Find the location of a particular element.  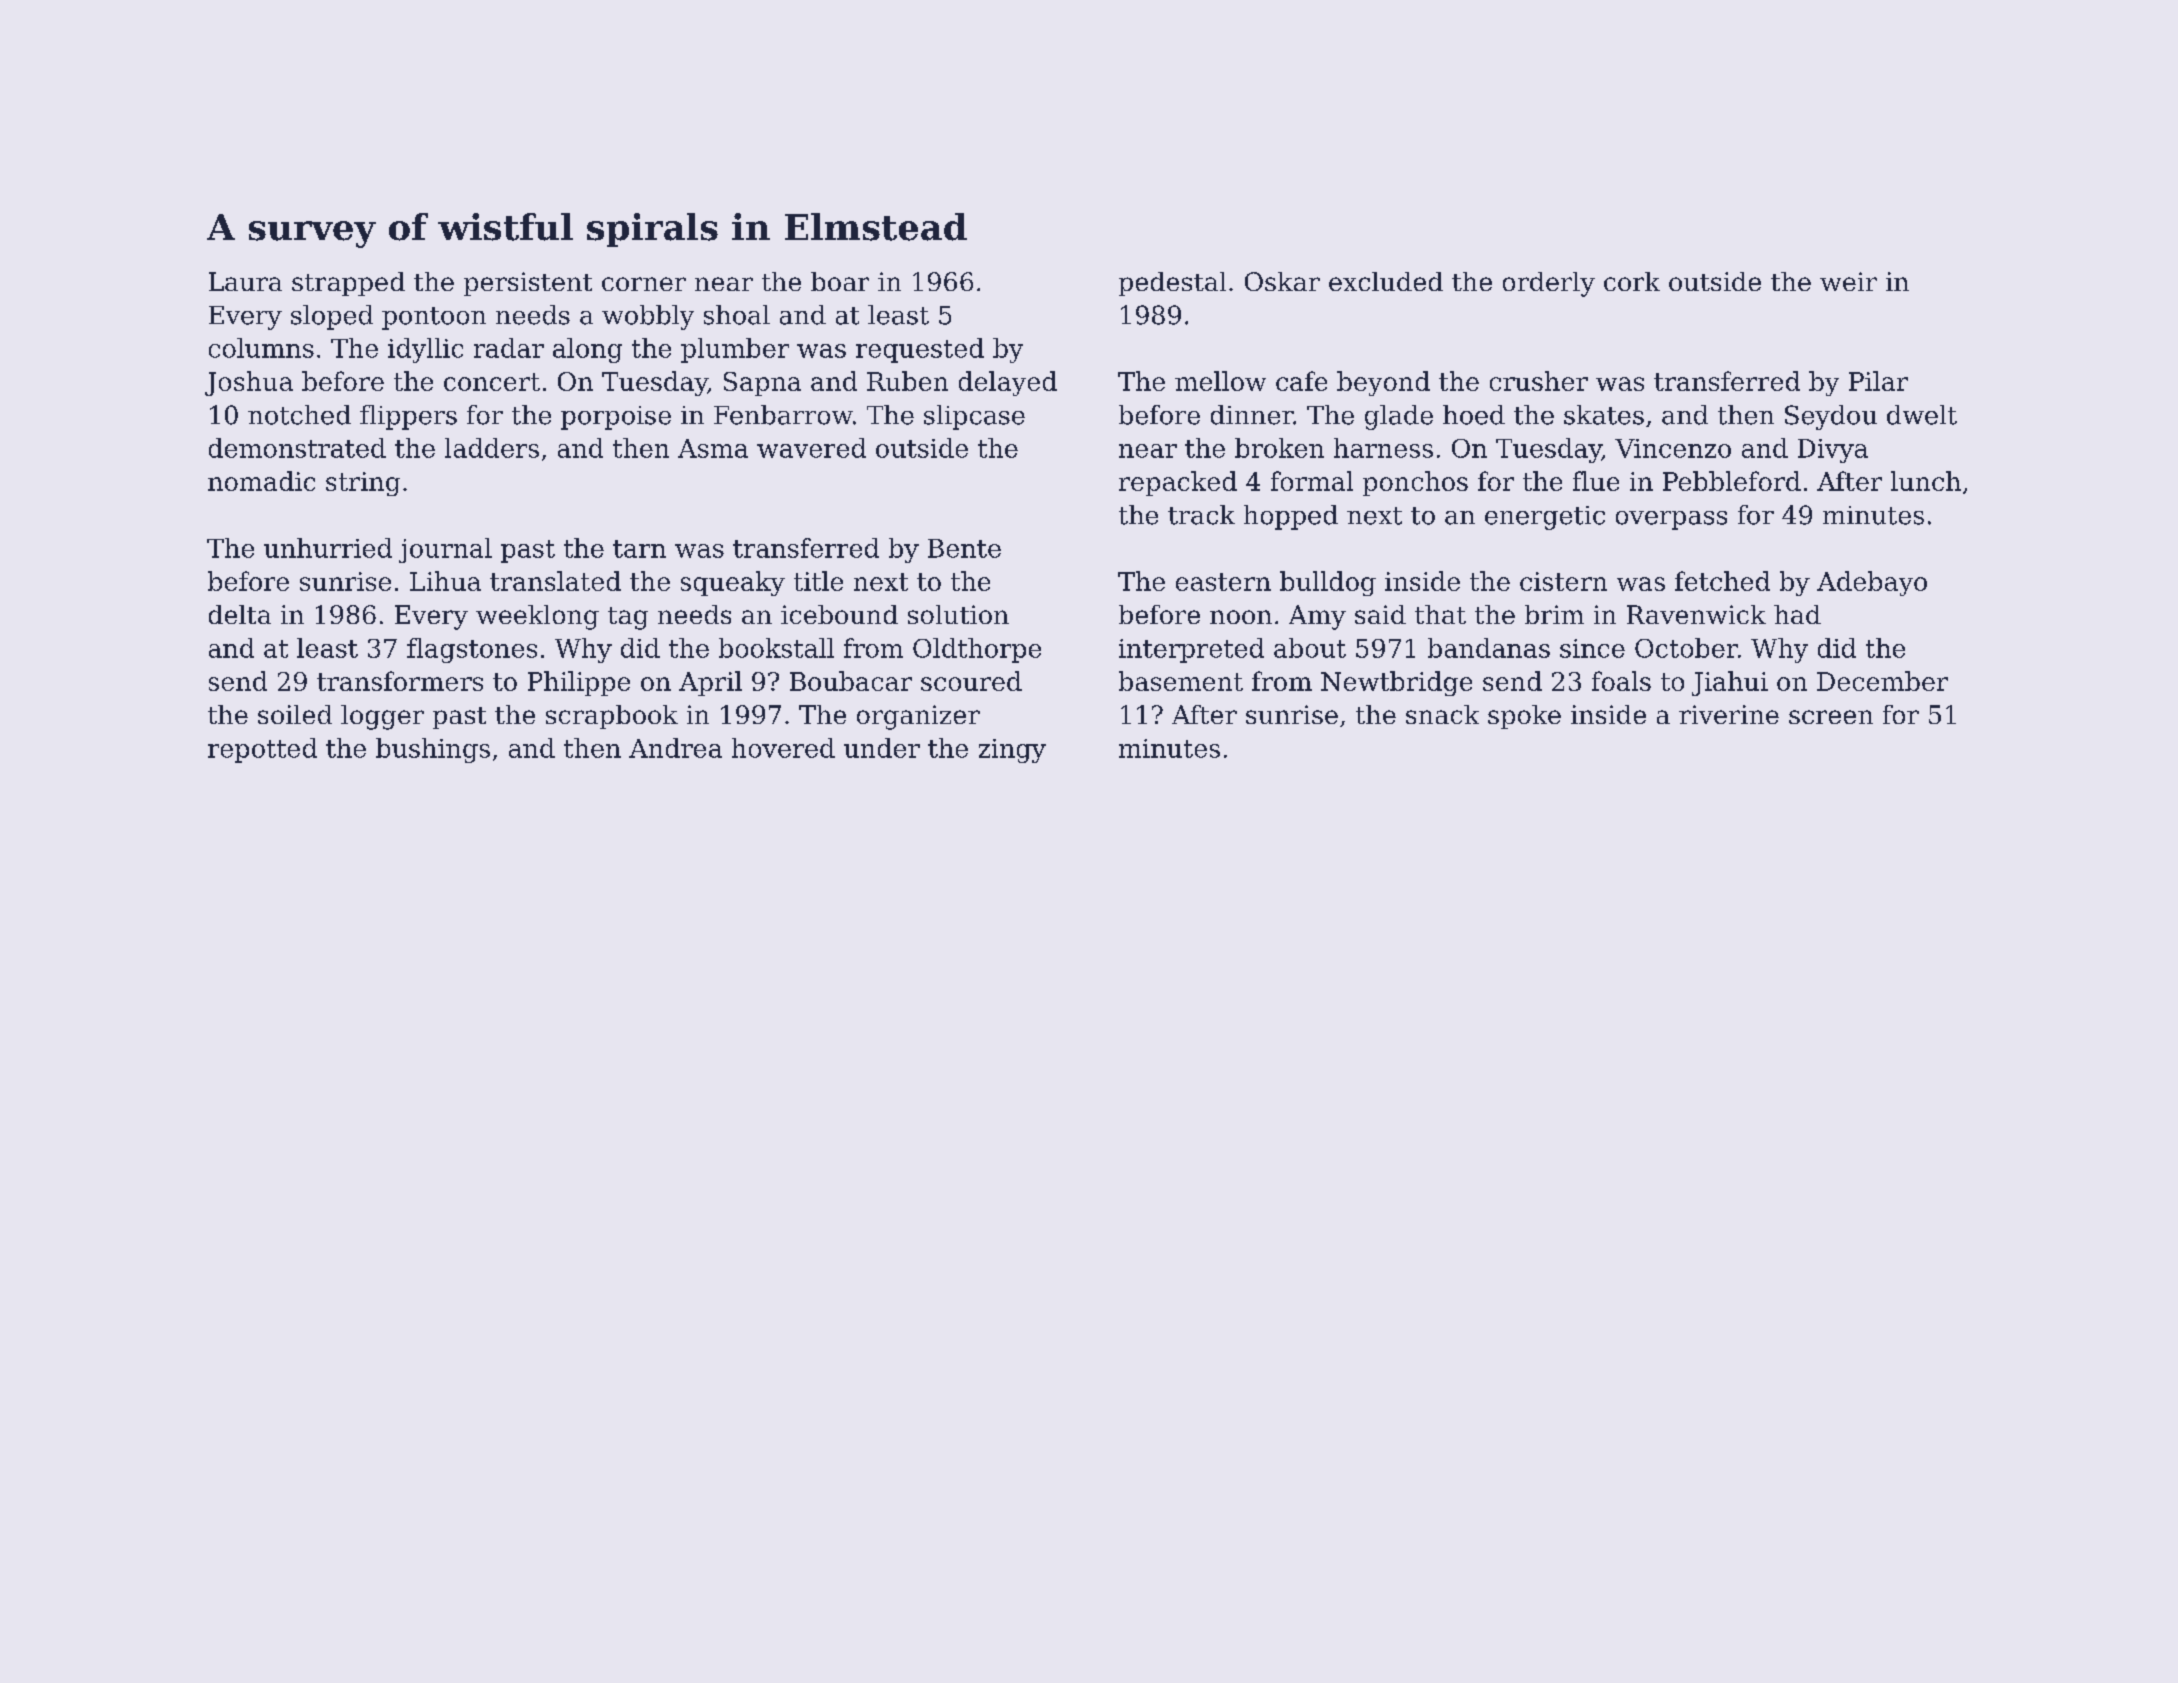

orderly is located at coordinates (1549, 284).
